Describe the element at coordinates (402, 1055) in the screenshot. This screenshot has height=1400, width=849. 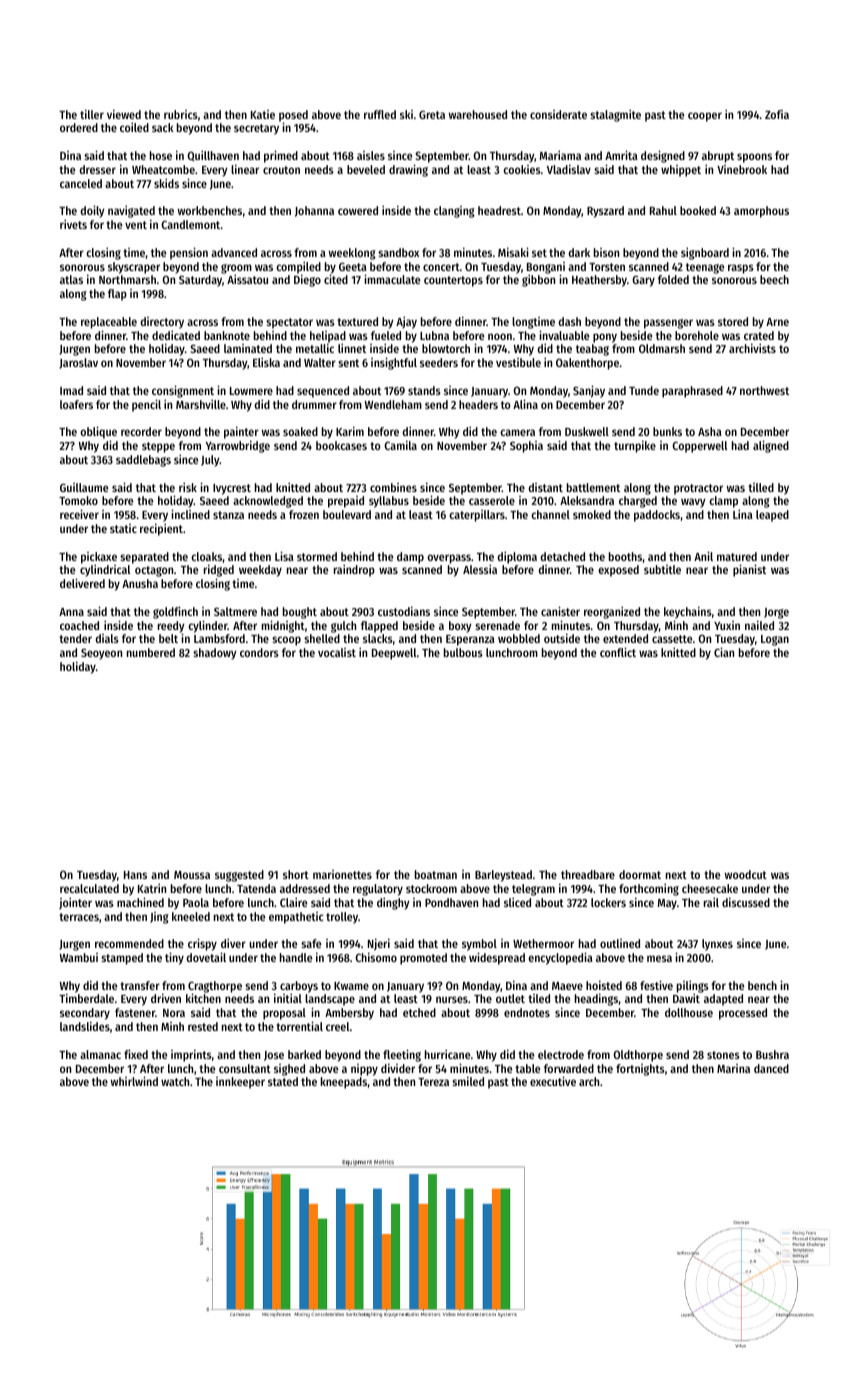
I see `fleeting` at that location.
